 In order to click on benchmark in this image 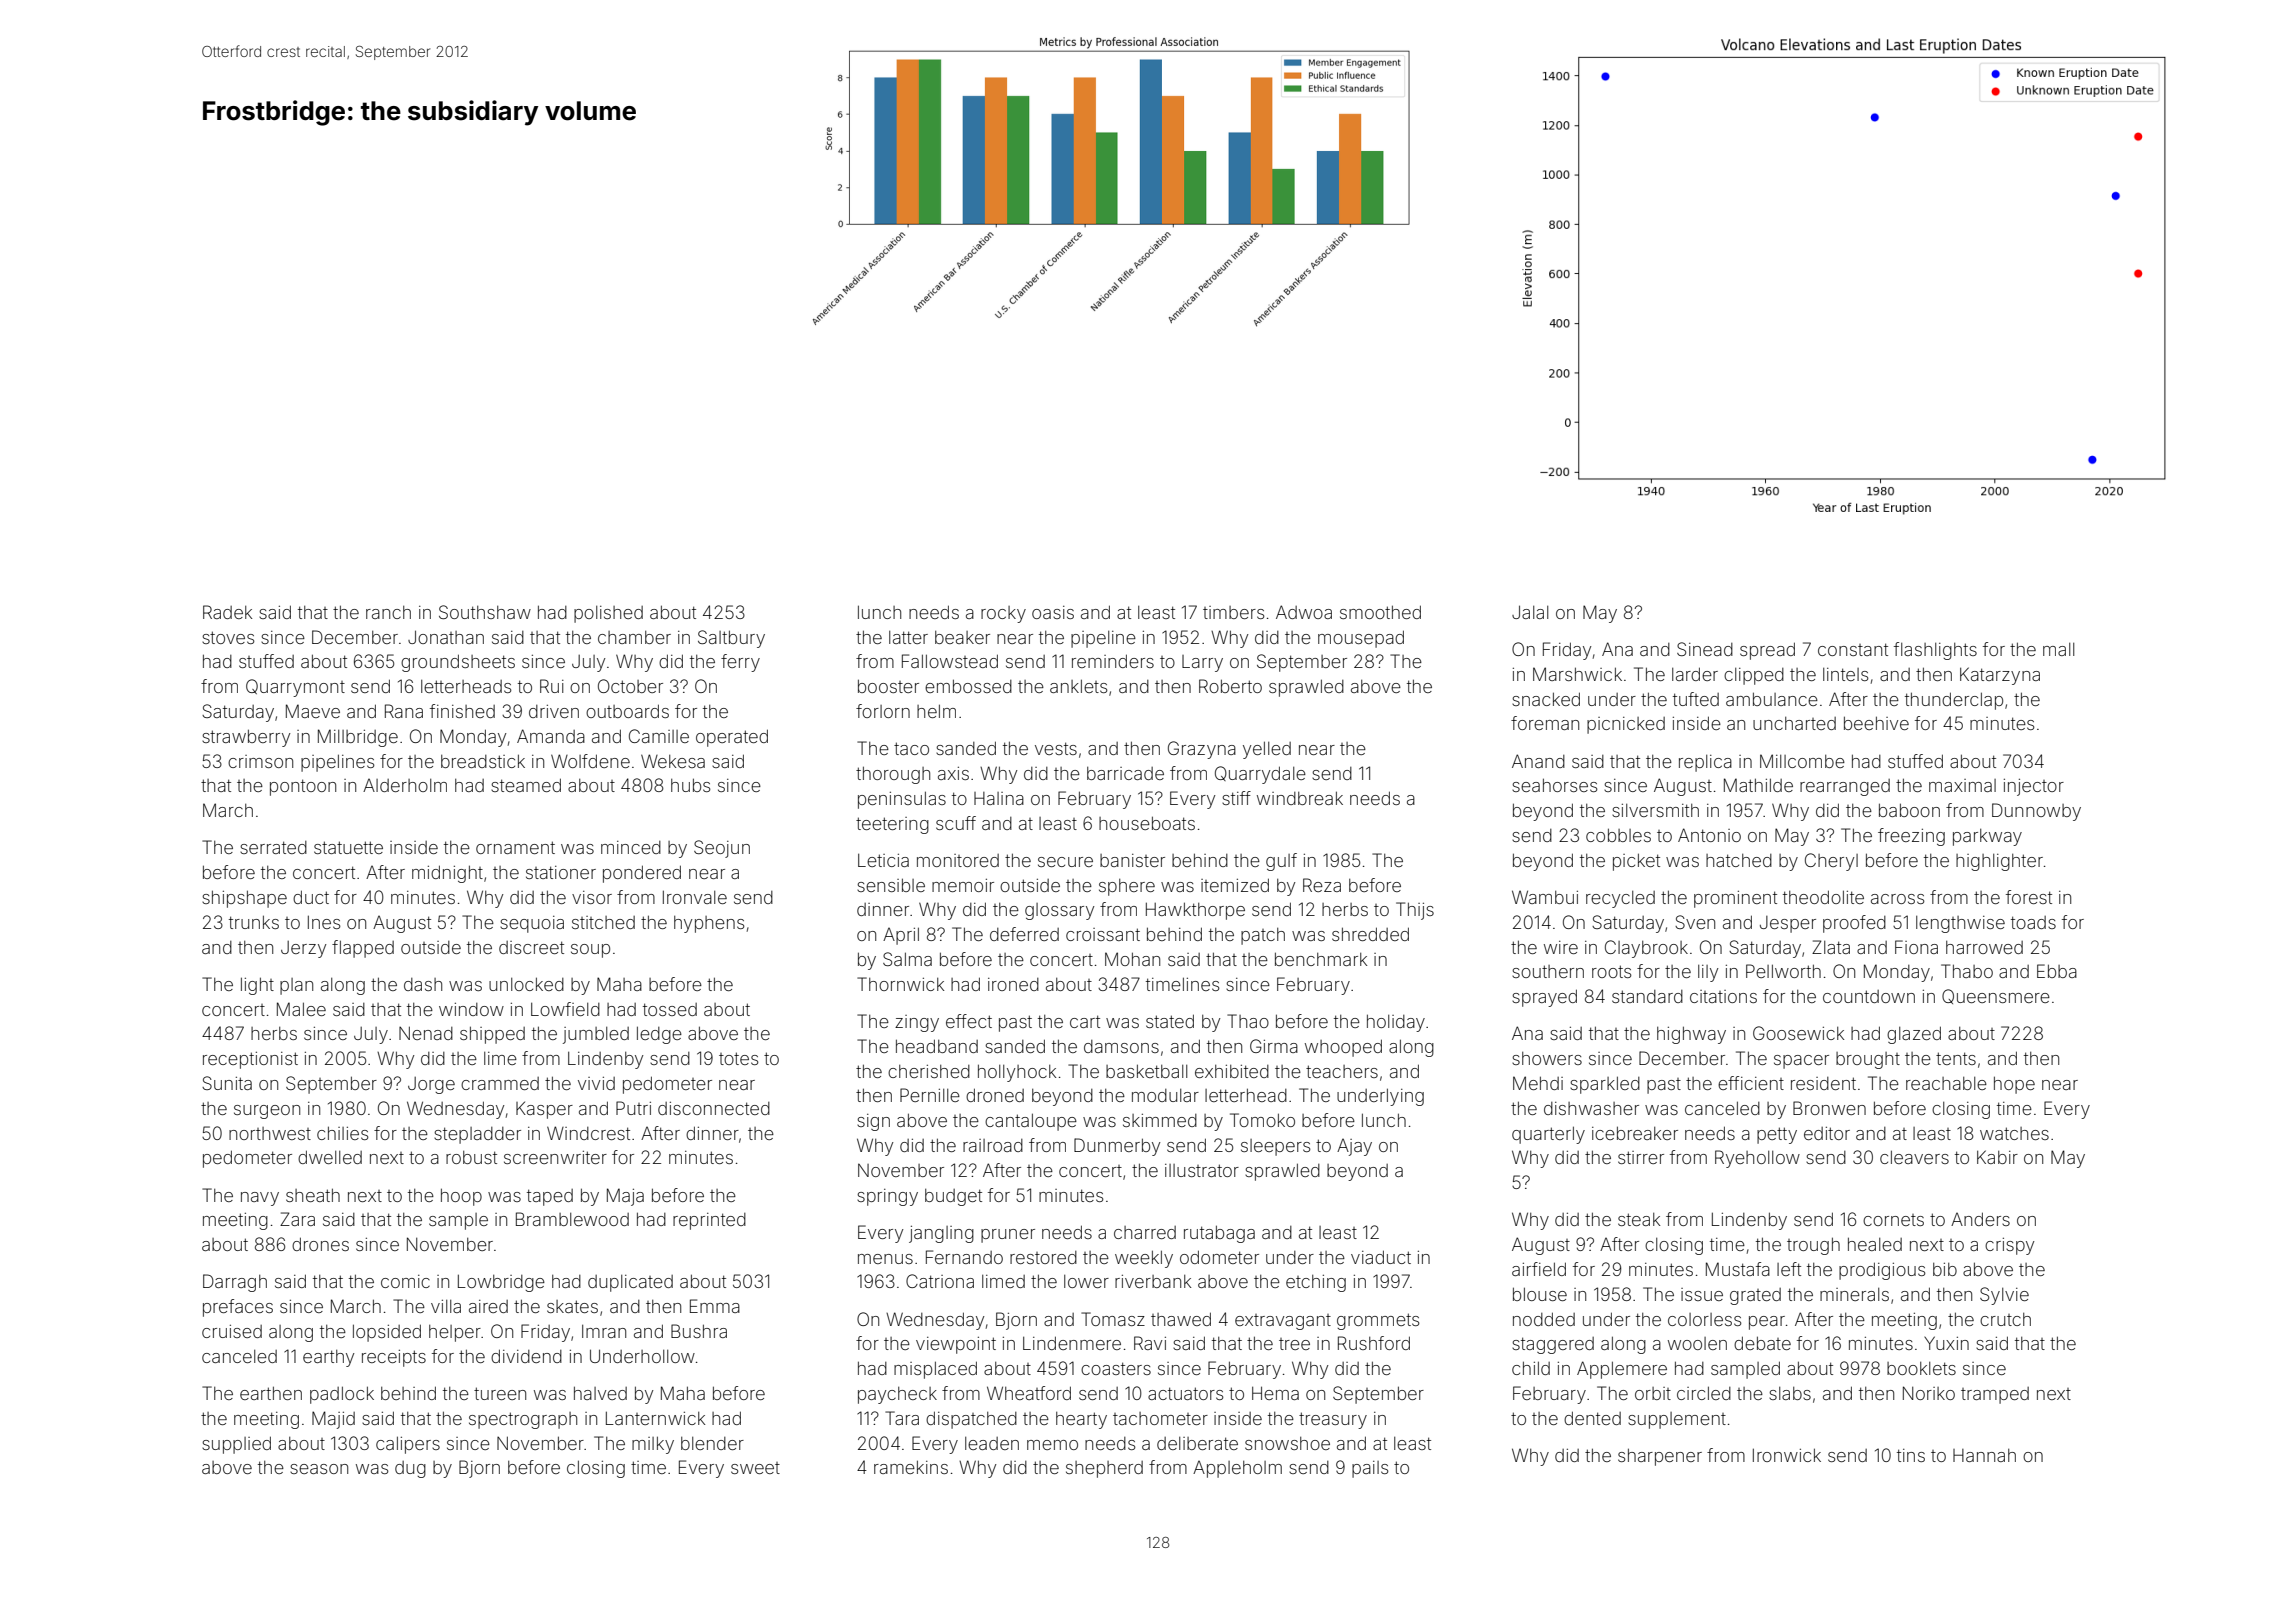, I will do `click(1321, 959)`.
